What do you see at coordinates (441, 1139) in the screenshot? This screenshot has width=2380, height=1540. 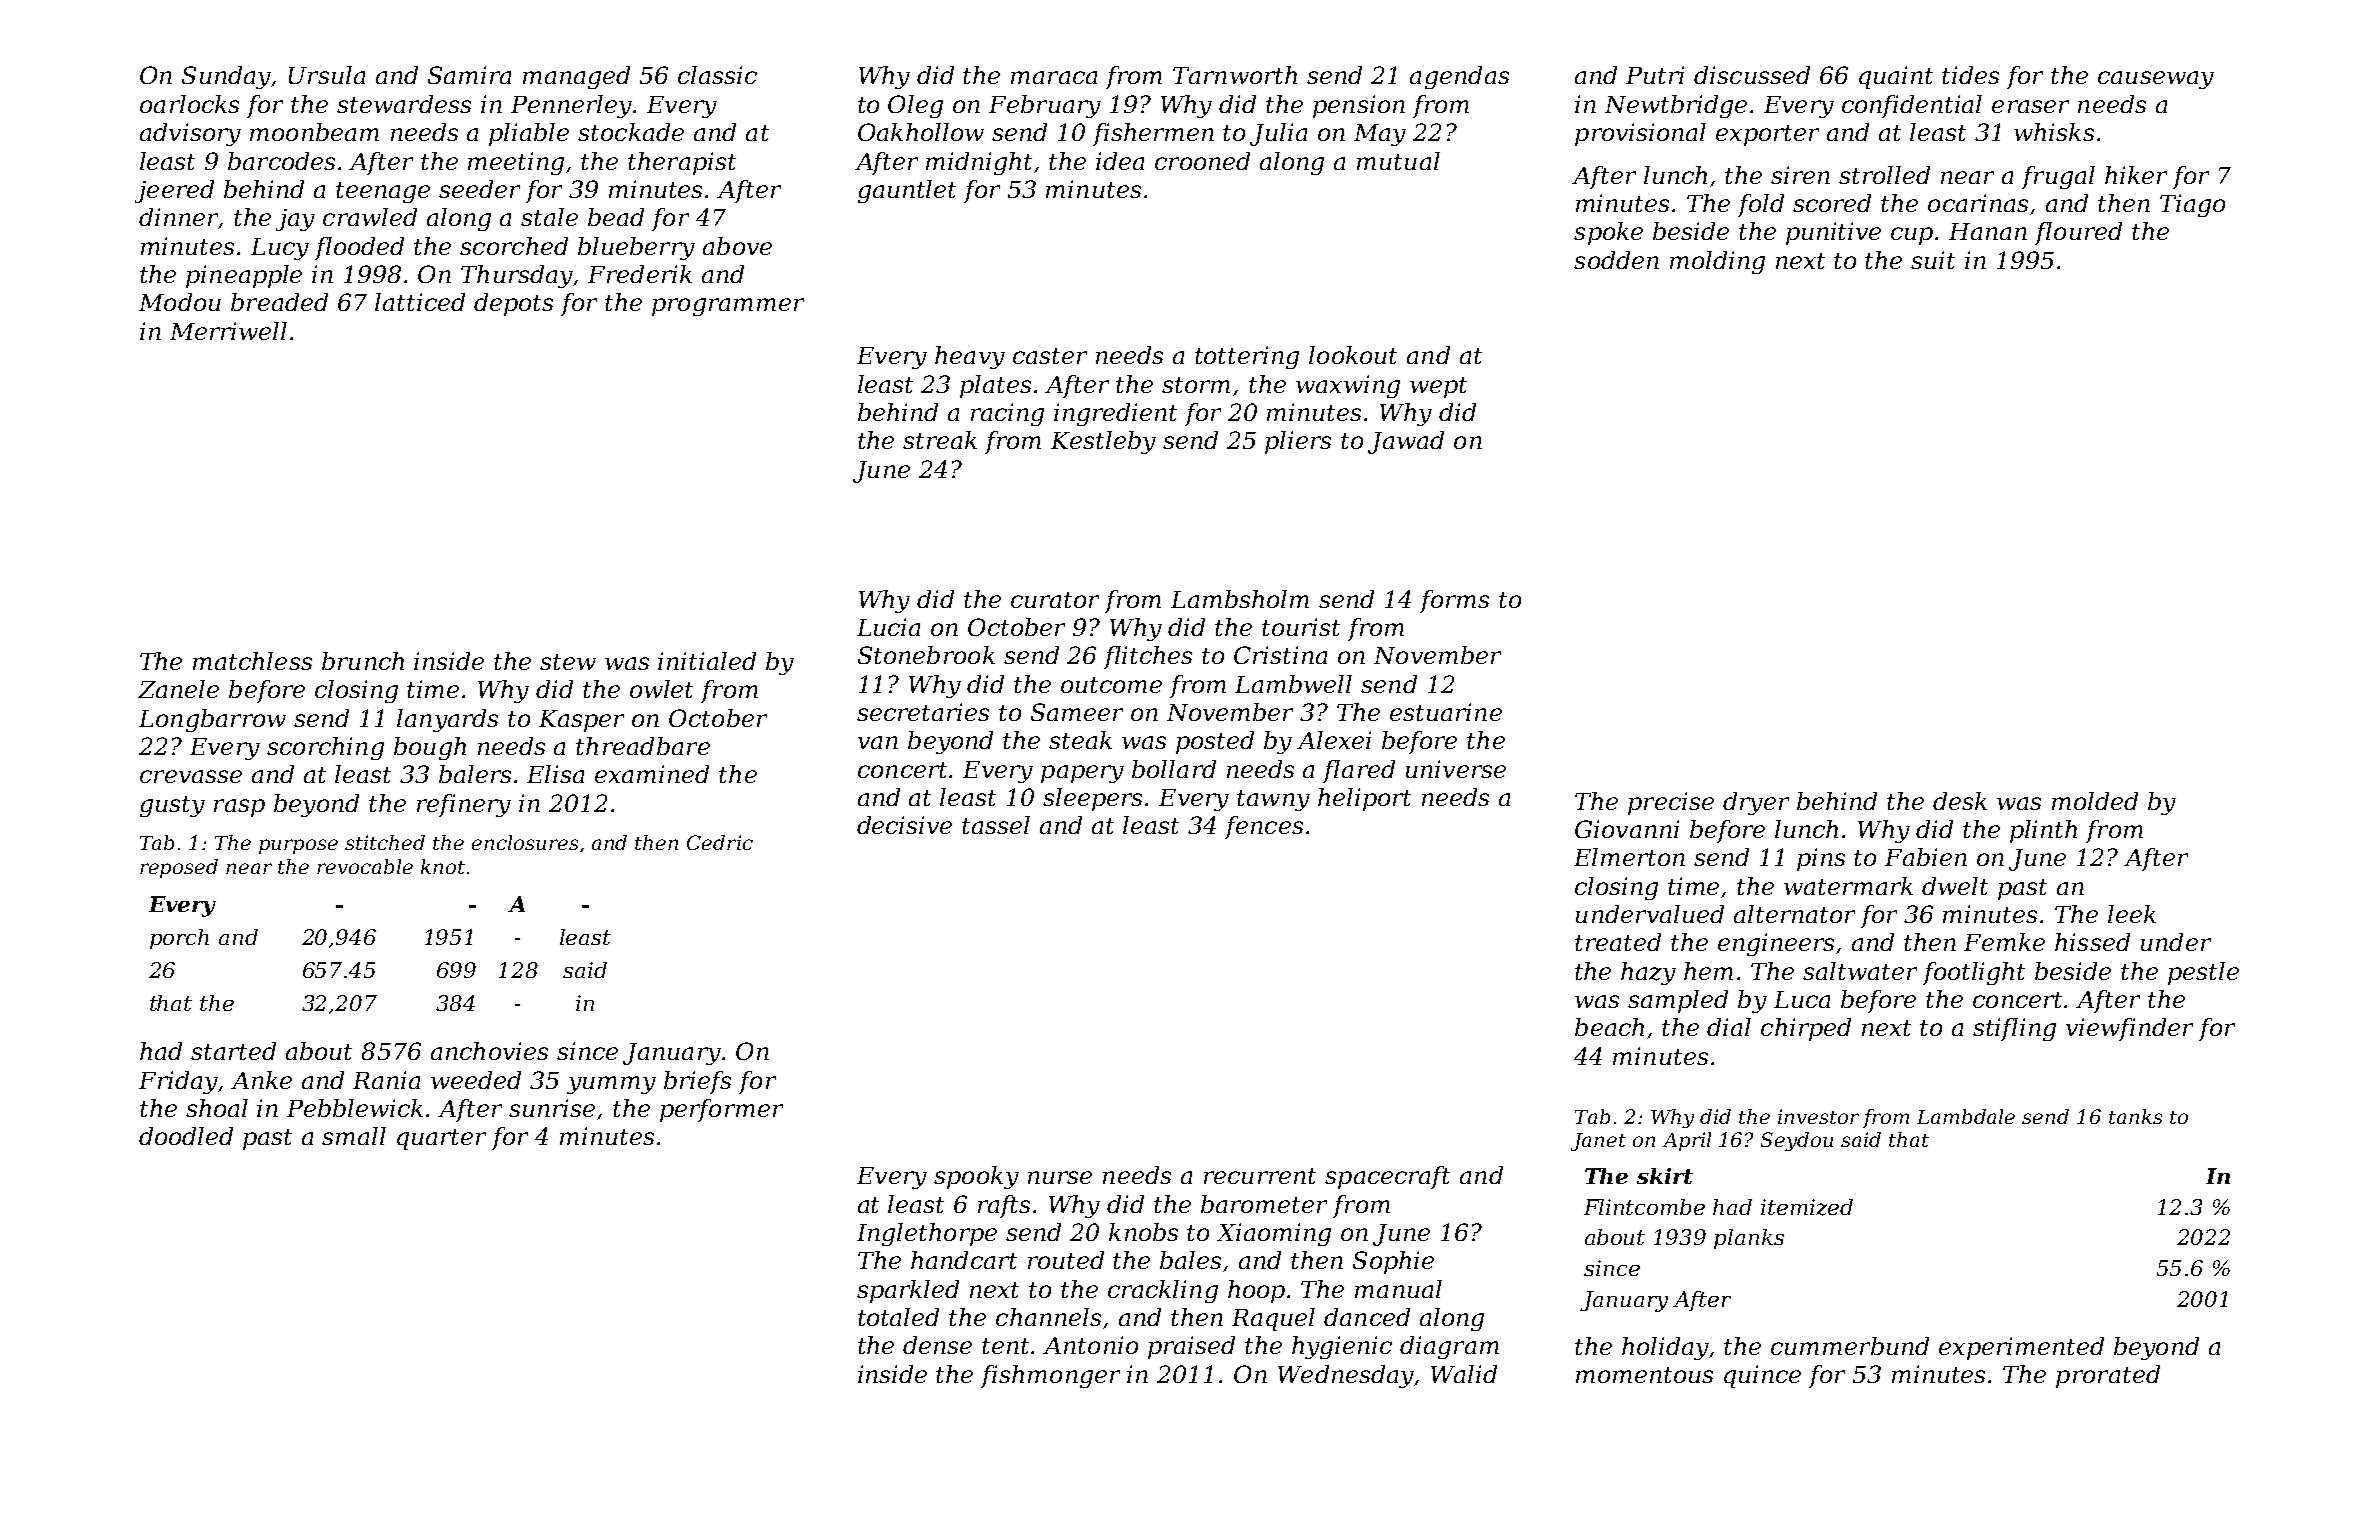 I see `quarter` at bounding box center [441, 1139].
